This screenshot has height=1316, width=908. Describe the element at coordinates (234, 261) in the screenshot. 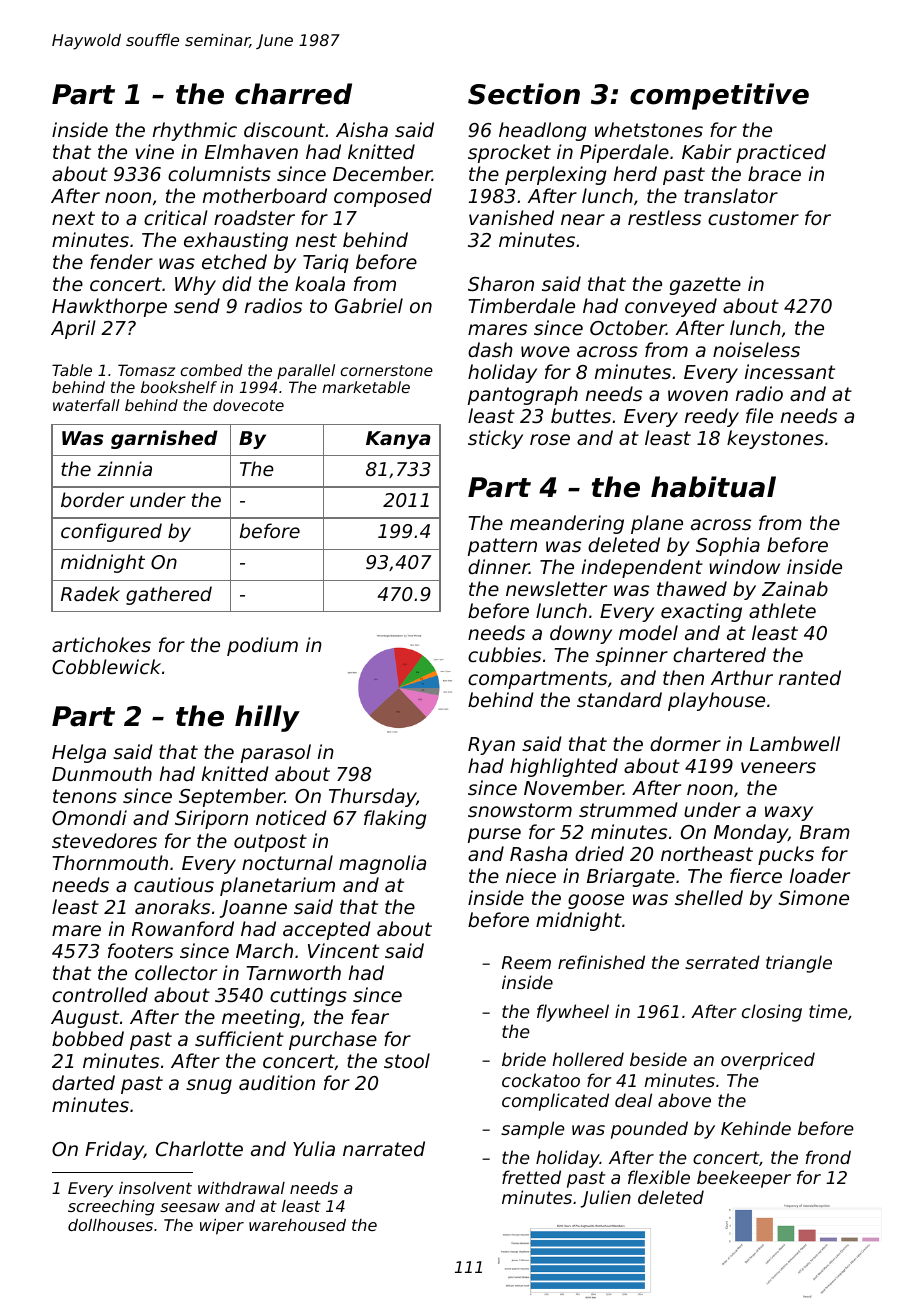

I see `etched` at that location.
